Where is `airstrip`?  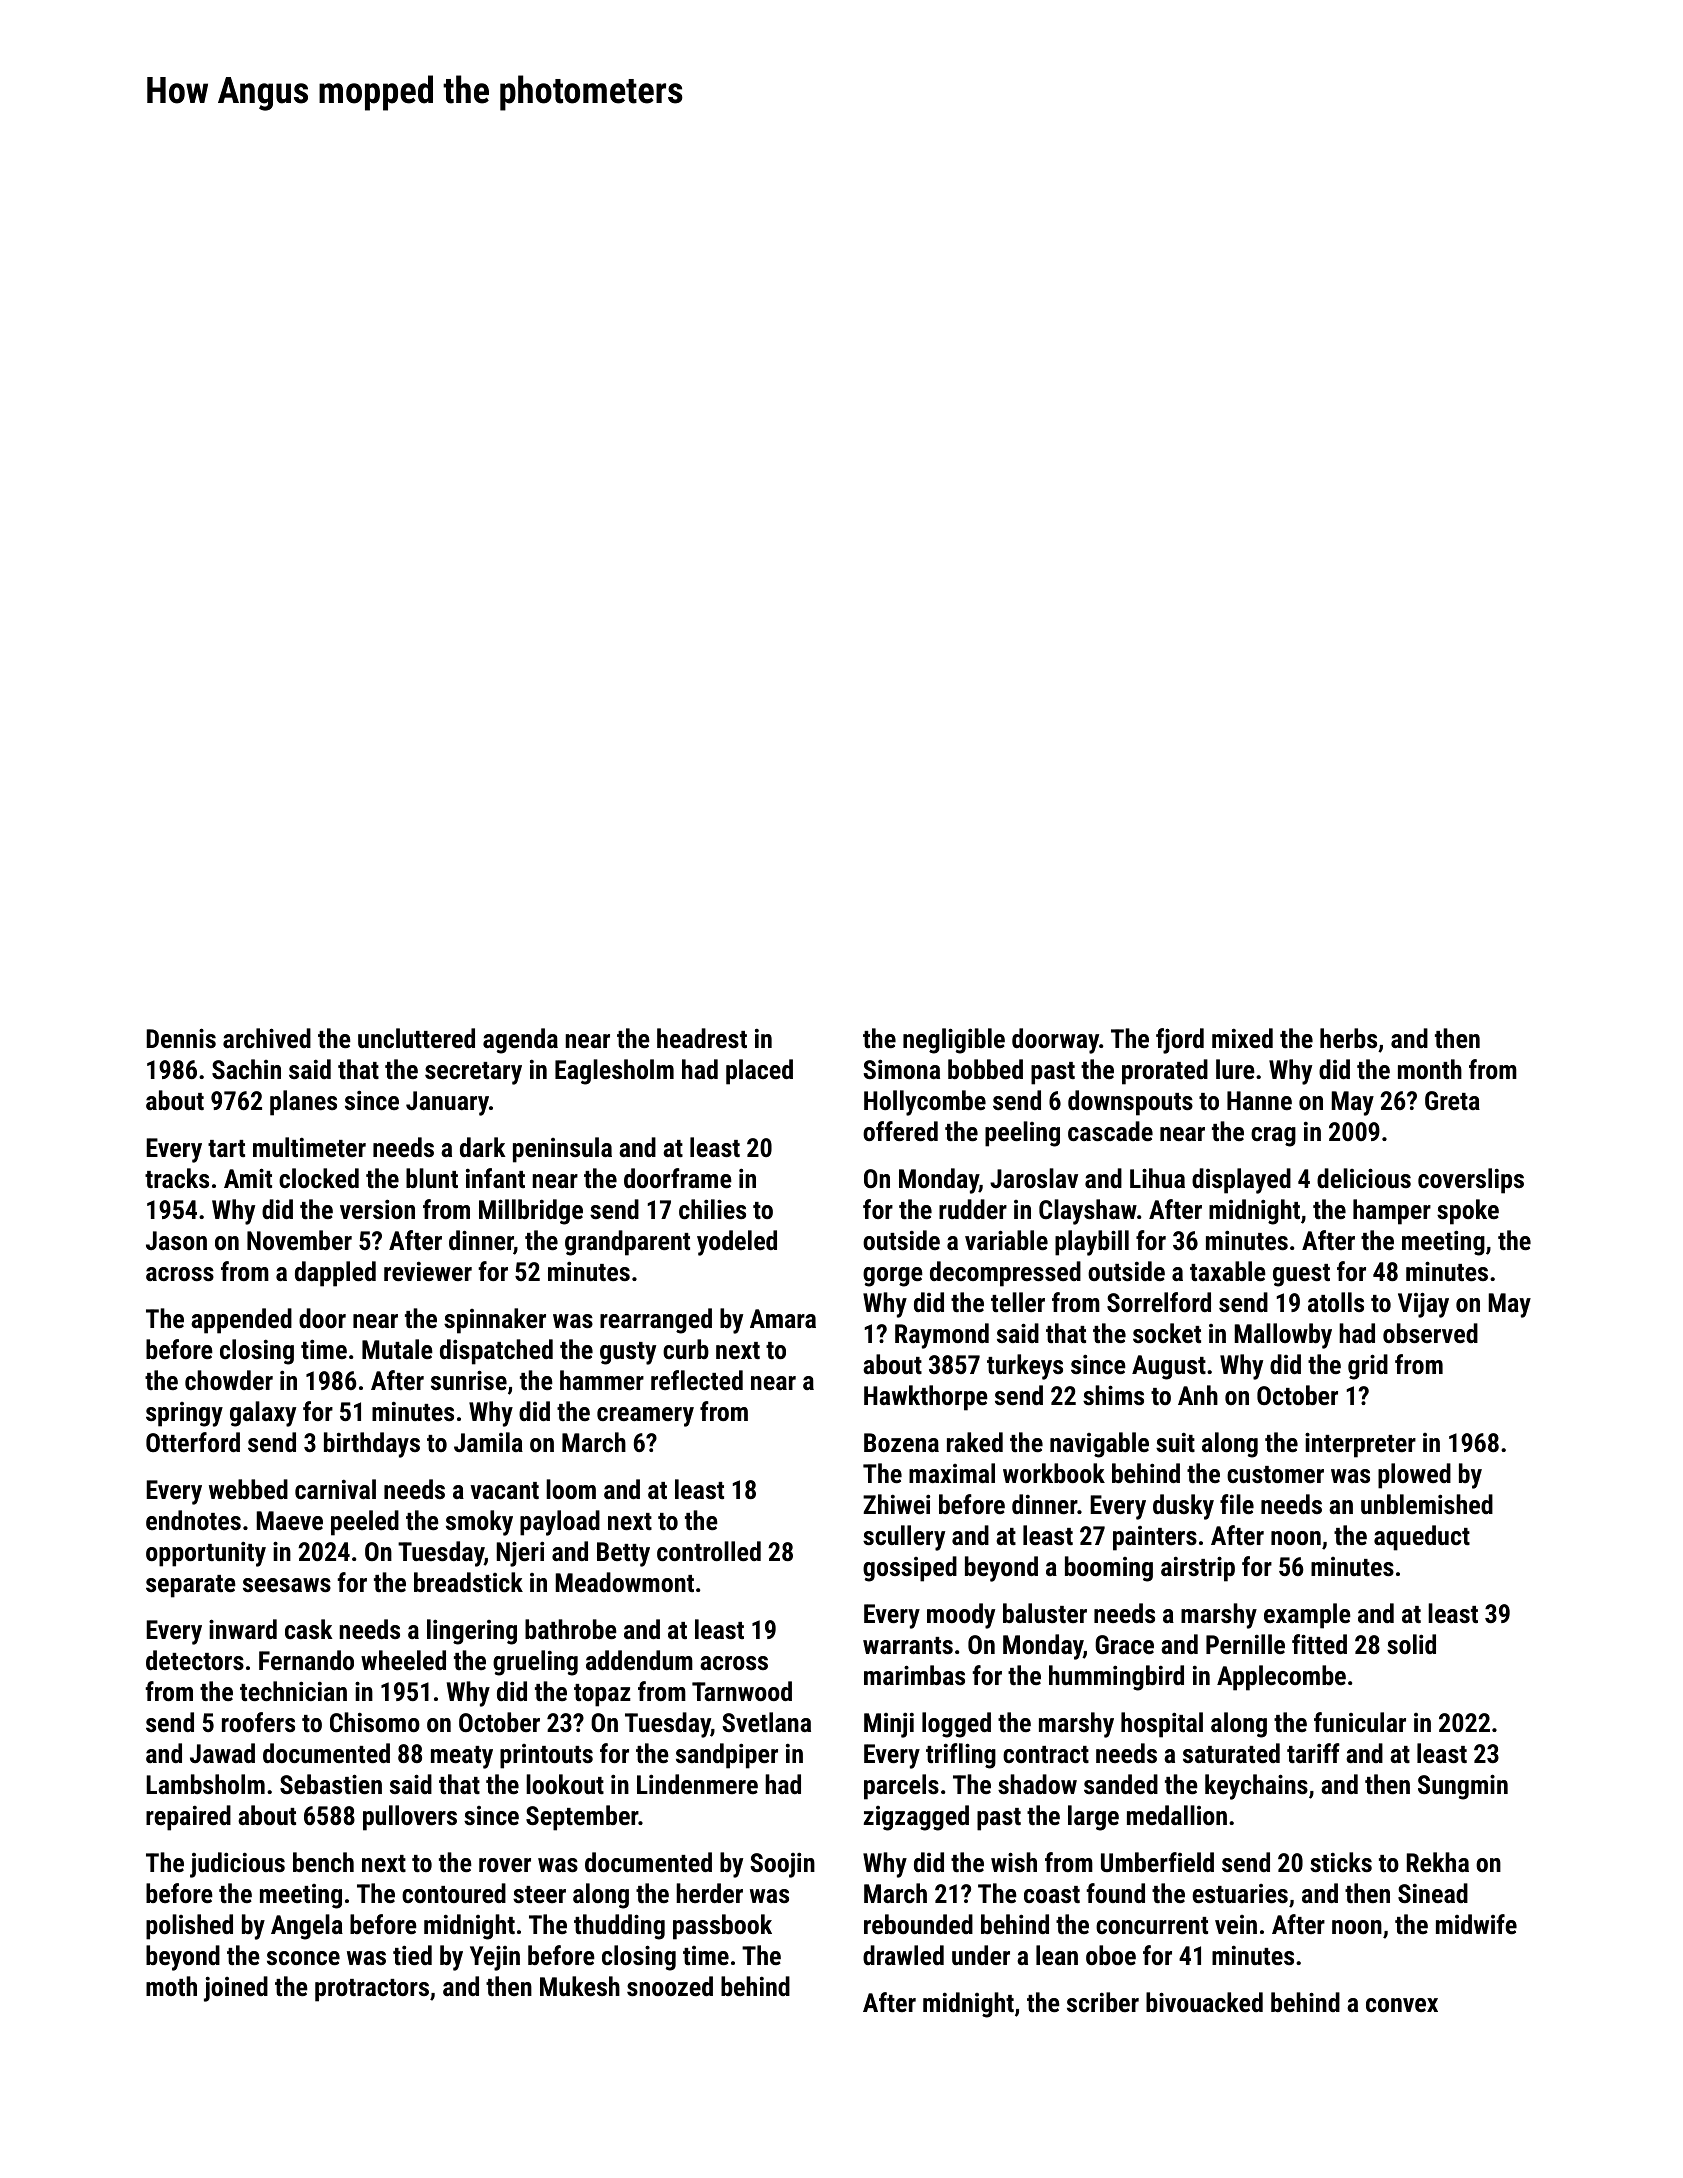 airstrip is located at coordinates (1198, 1569).
